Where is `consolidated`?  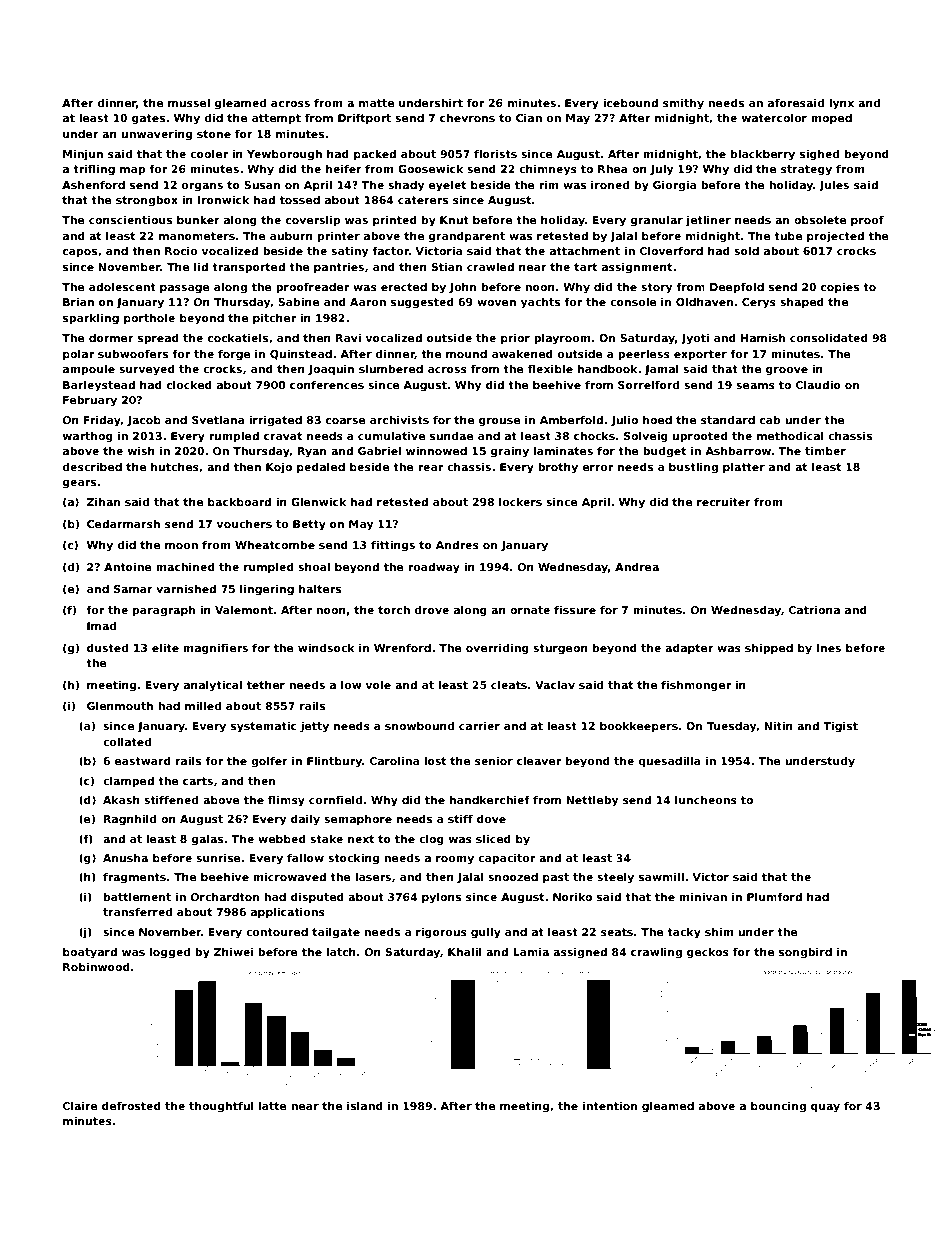
consolidated is located at coordinates (829, 337).
